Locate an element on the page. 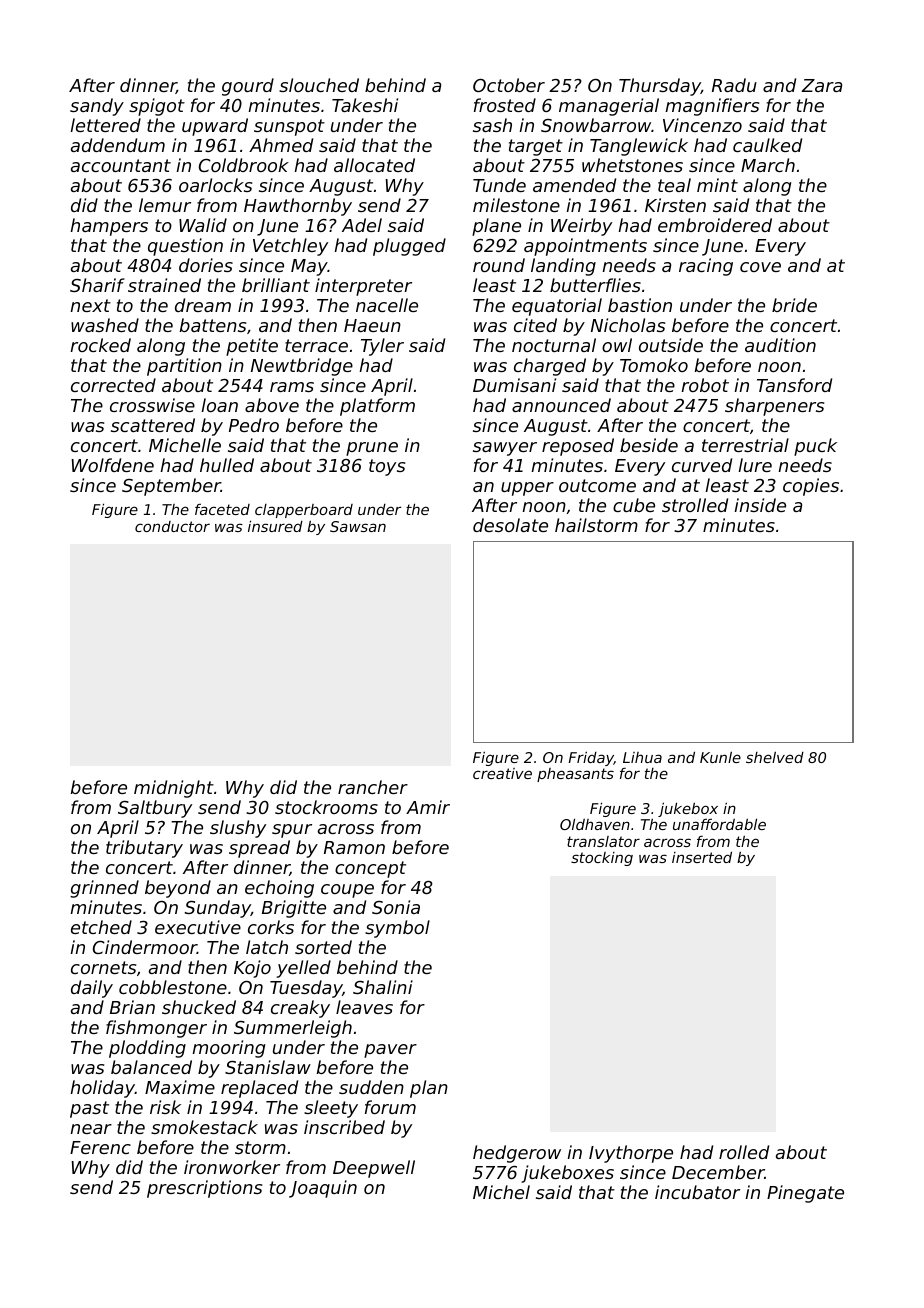 The height and width of the image is (1308, 924). hedgerow is located at coordinates (517, 1154).
